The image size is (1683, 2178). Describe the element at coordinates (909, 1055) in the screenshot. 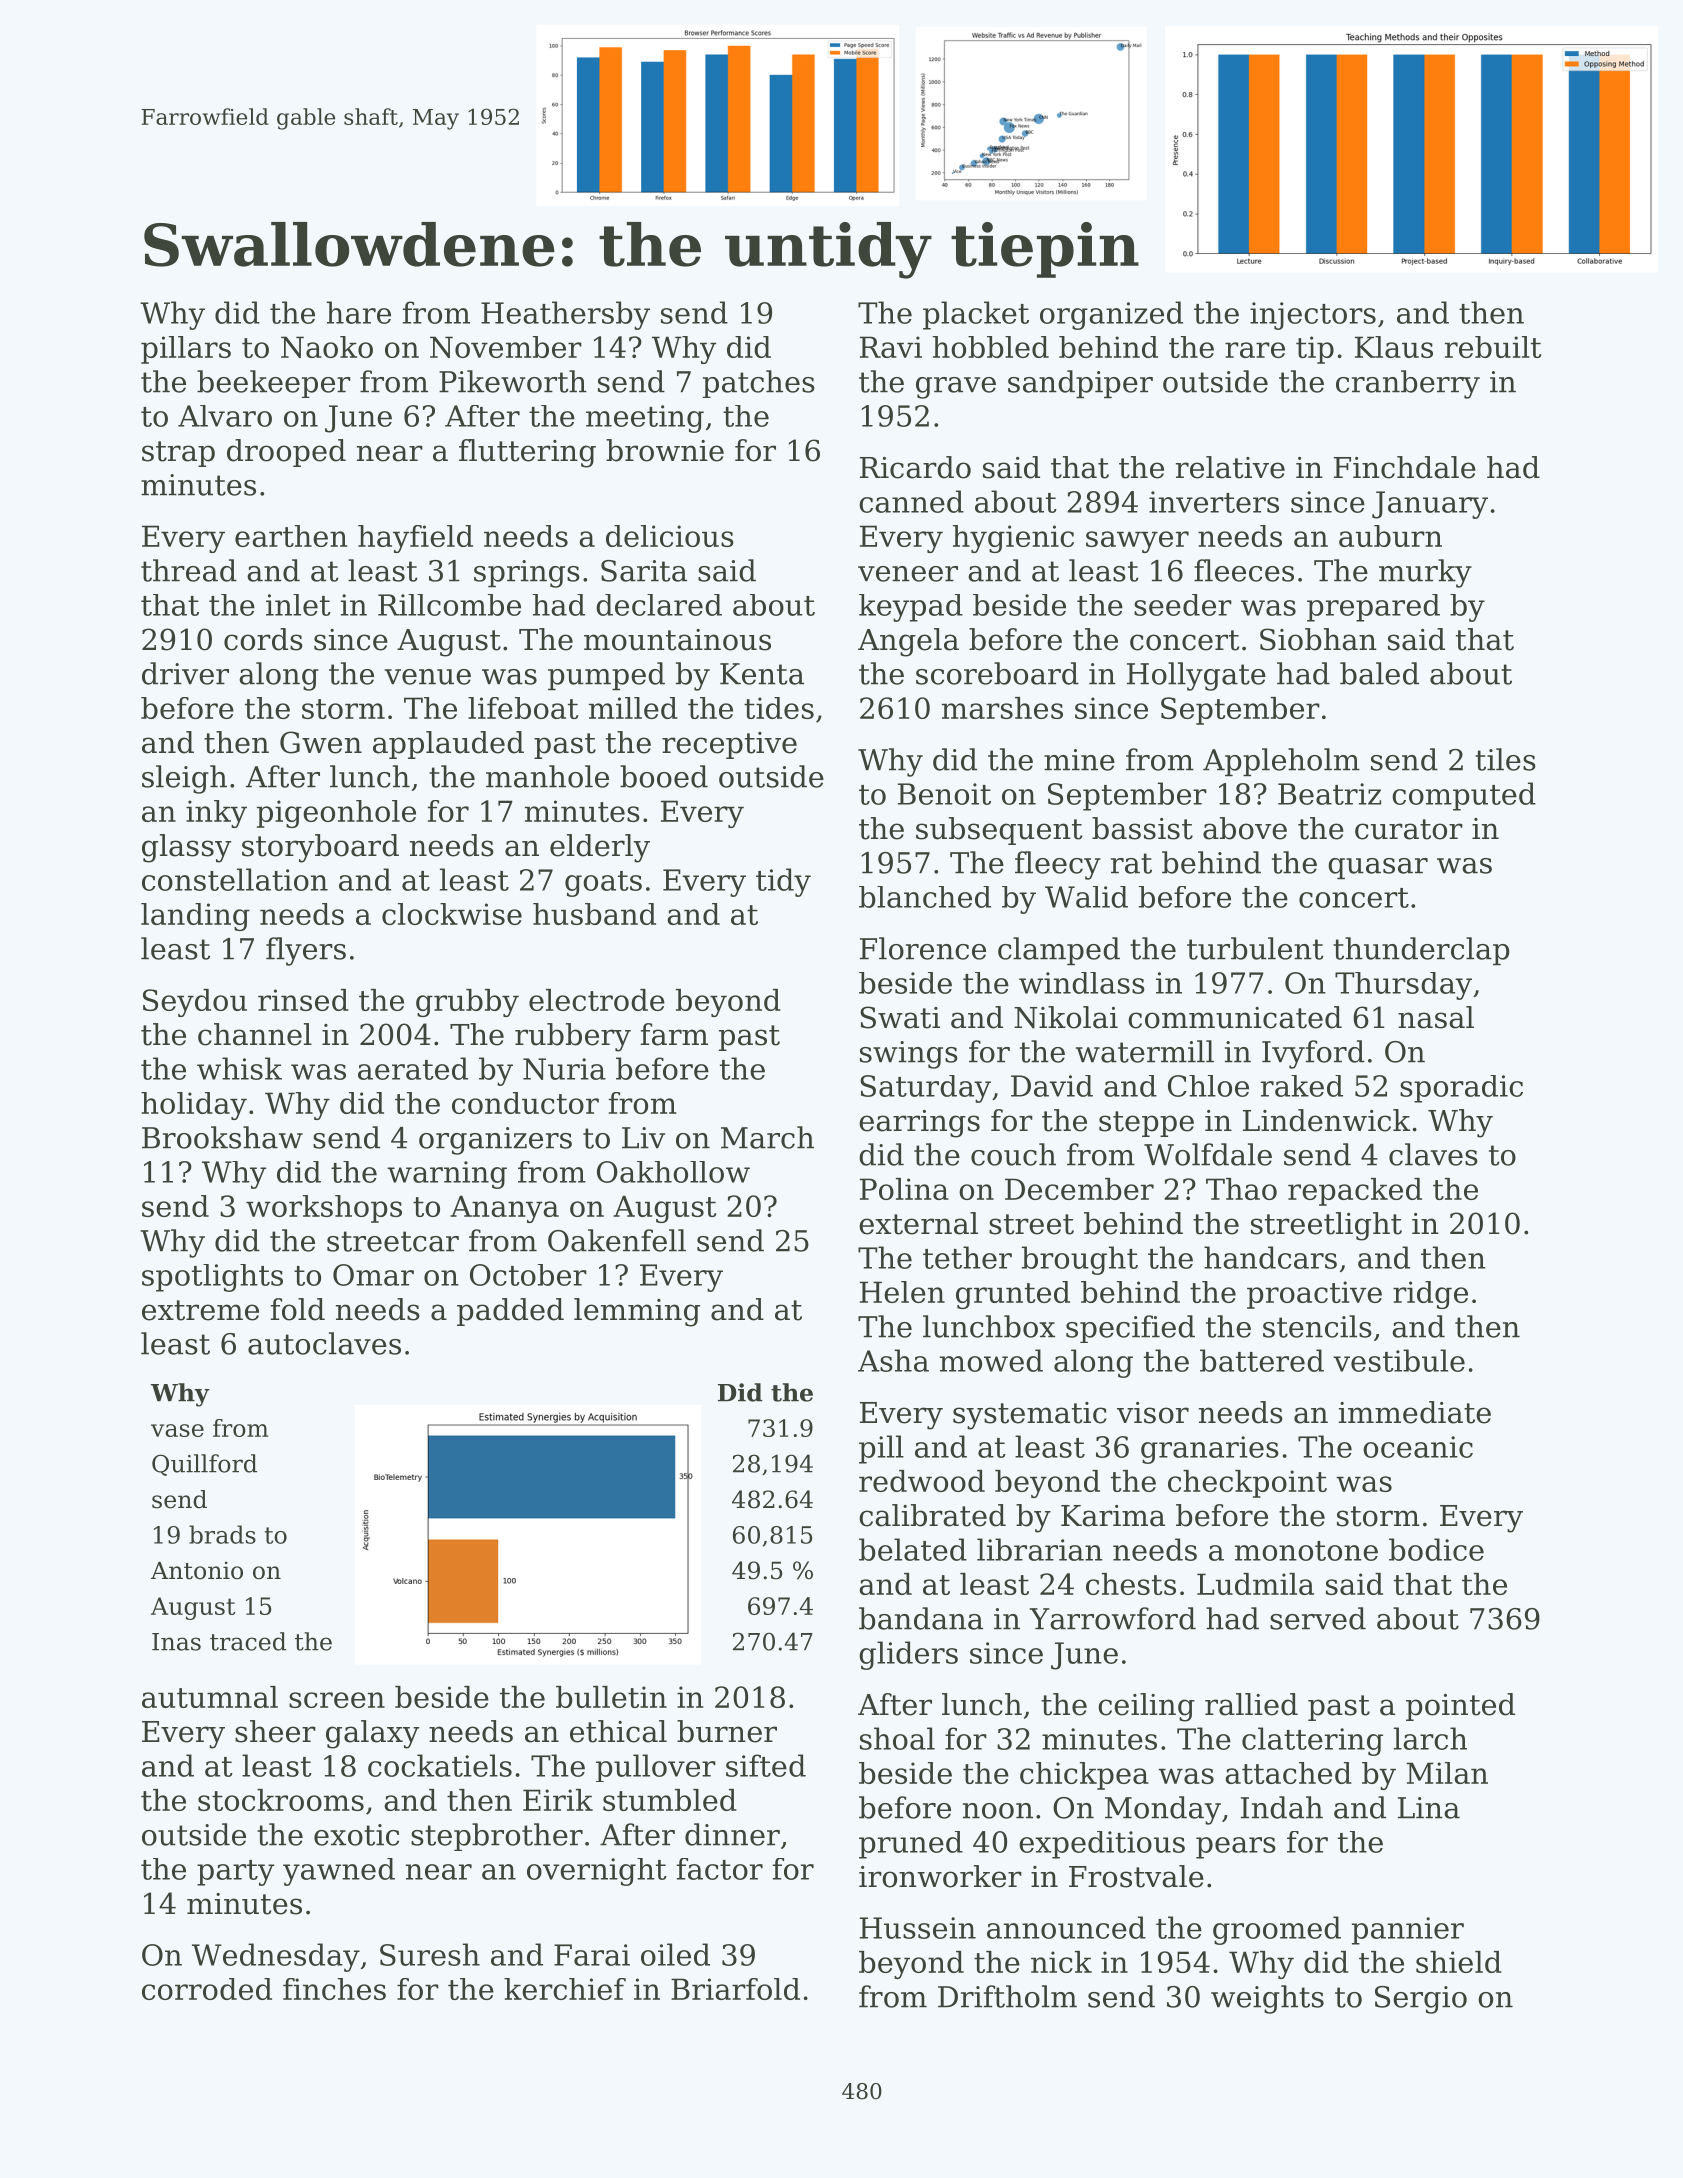

I see `swings` at that location.
